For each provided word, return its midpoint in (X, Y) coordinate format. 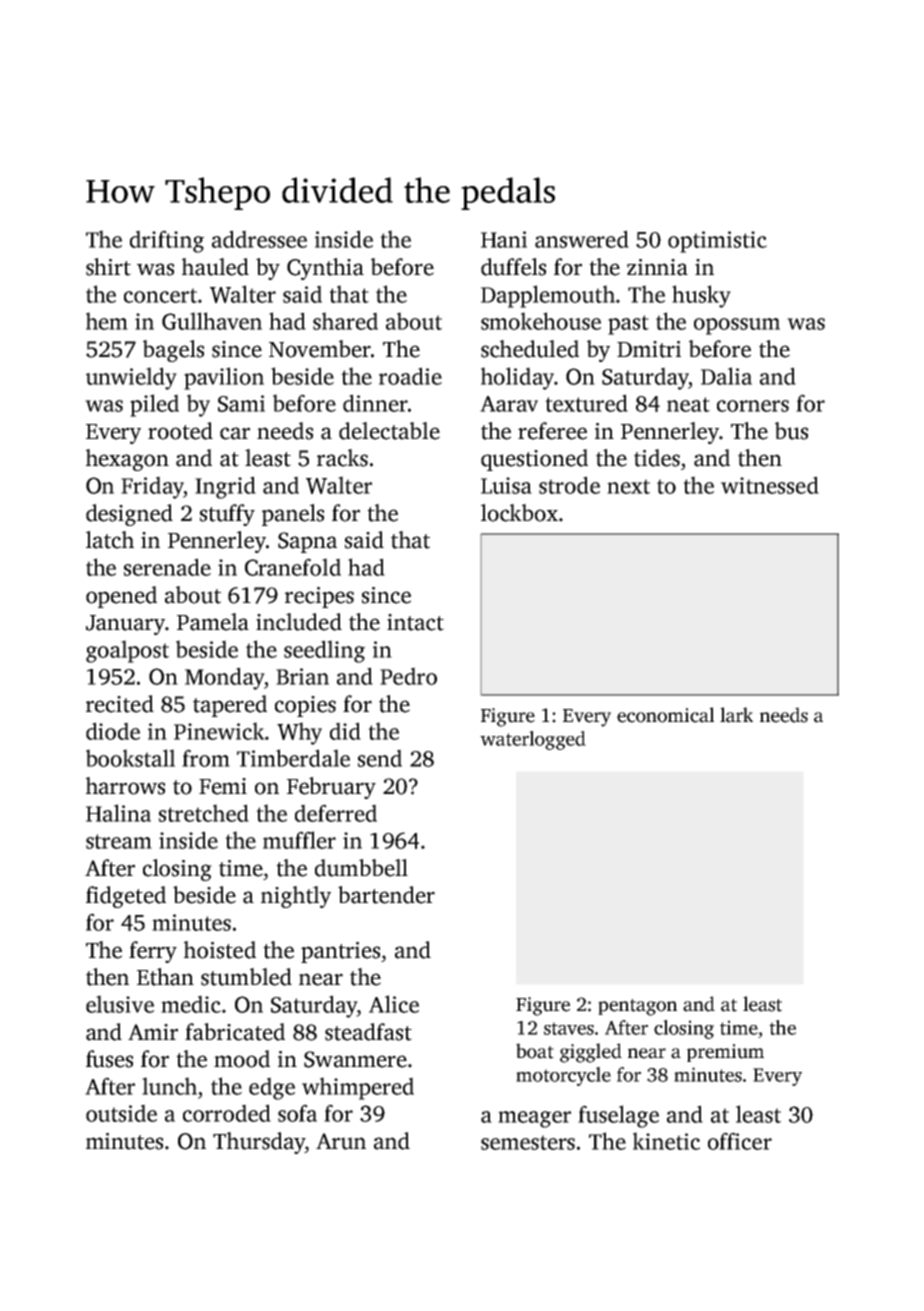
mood (242, 1059)
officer (740, 1141)
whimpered (358, 1088)
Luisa (506, 485)
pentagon (637, 1007)
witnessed (770, 485)
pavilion (224, 378)
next (628, 486)
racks (342, 458)
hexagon (127, 460)
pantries (340, 952)
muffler (299, 840)
